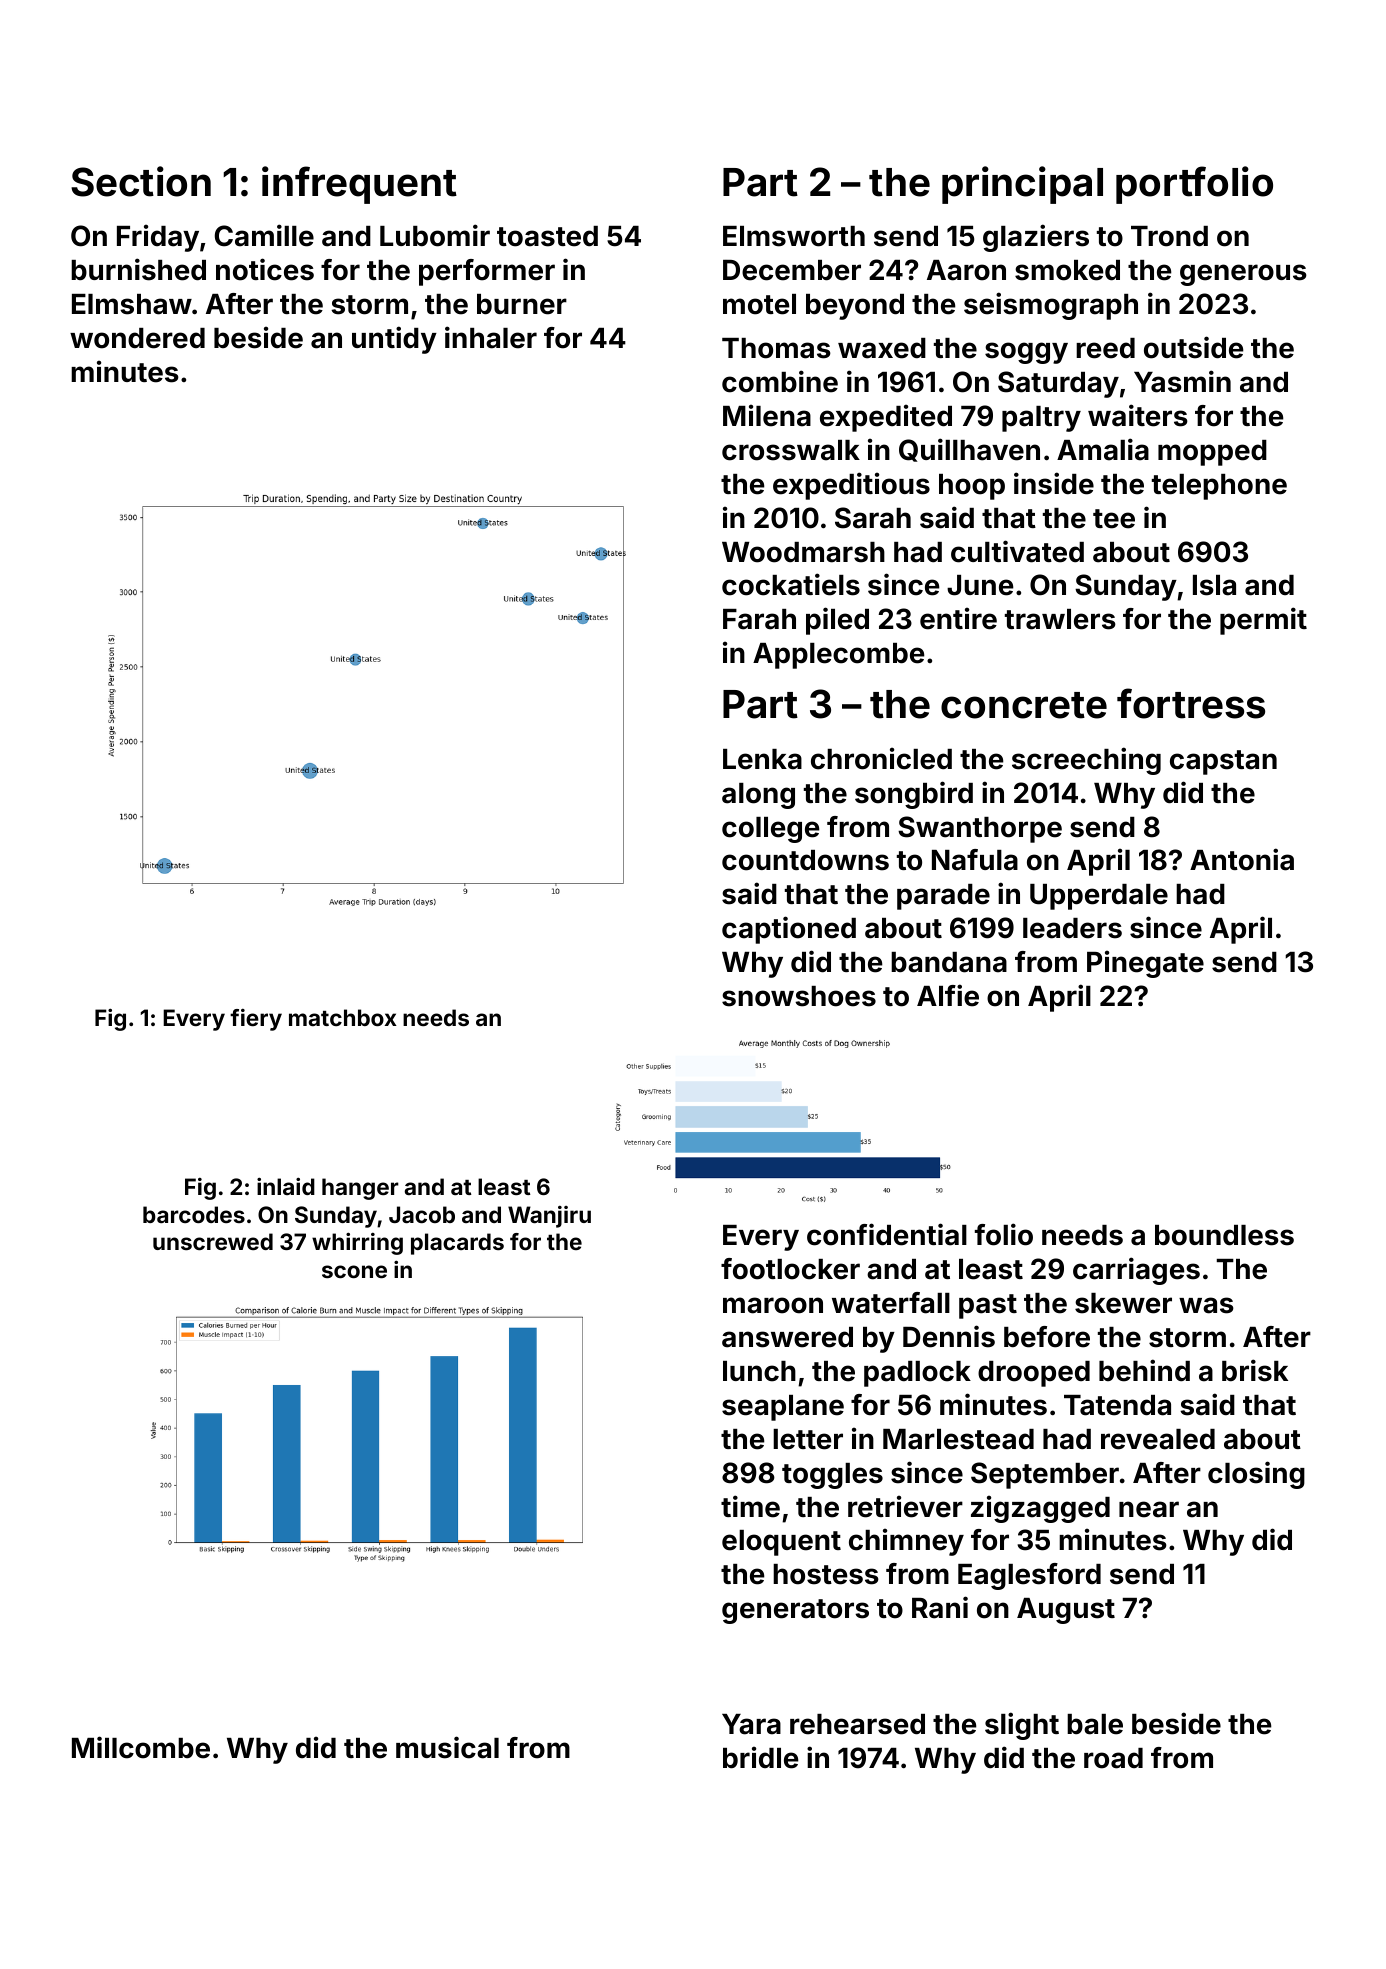 The height and width of the document is (1969, 1386). Describe the element at coordinates (1214, 585) in the document. I see `Isla` at that location.
